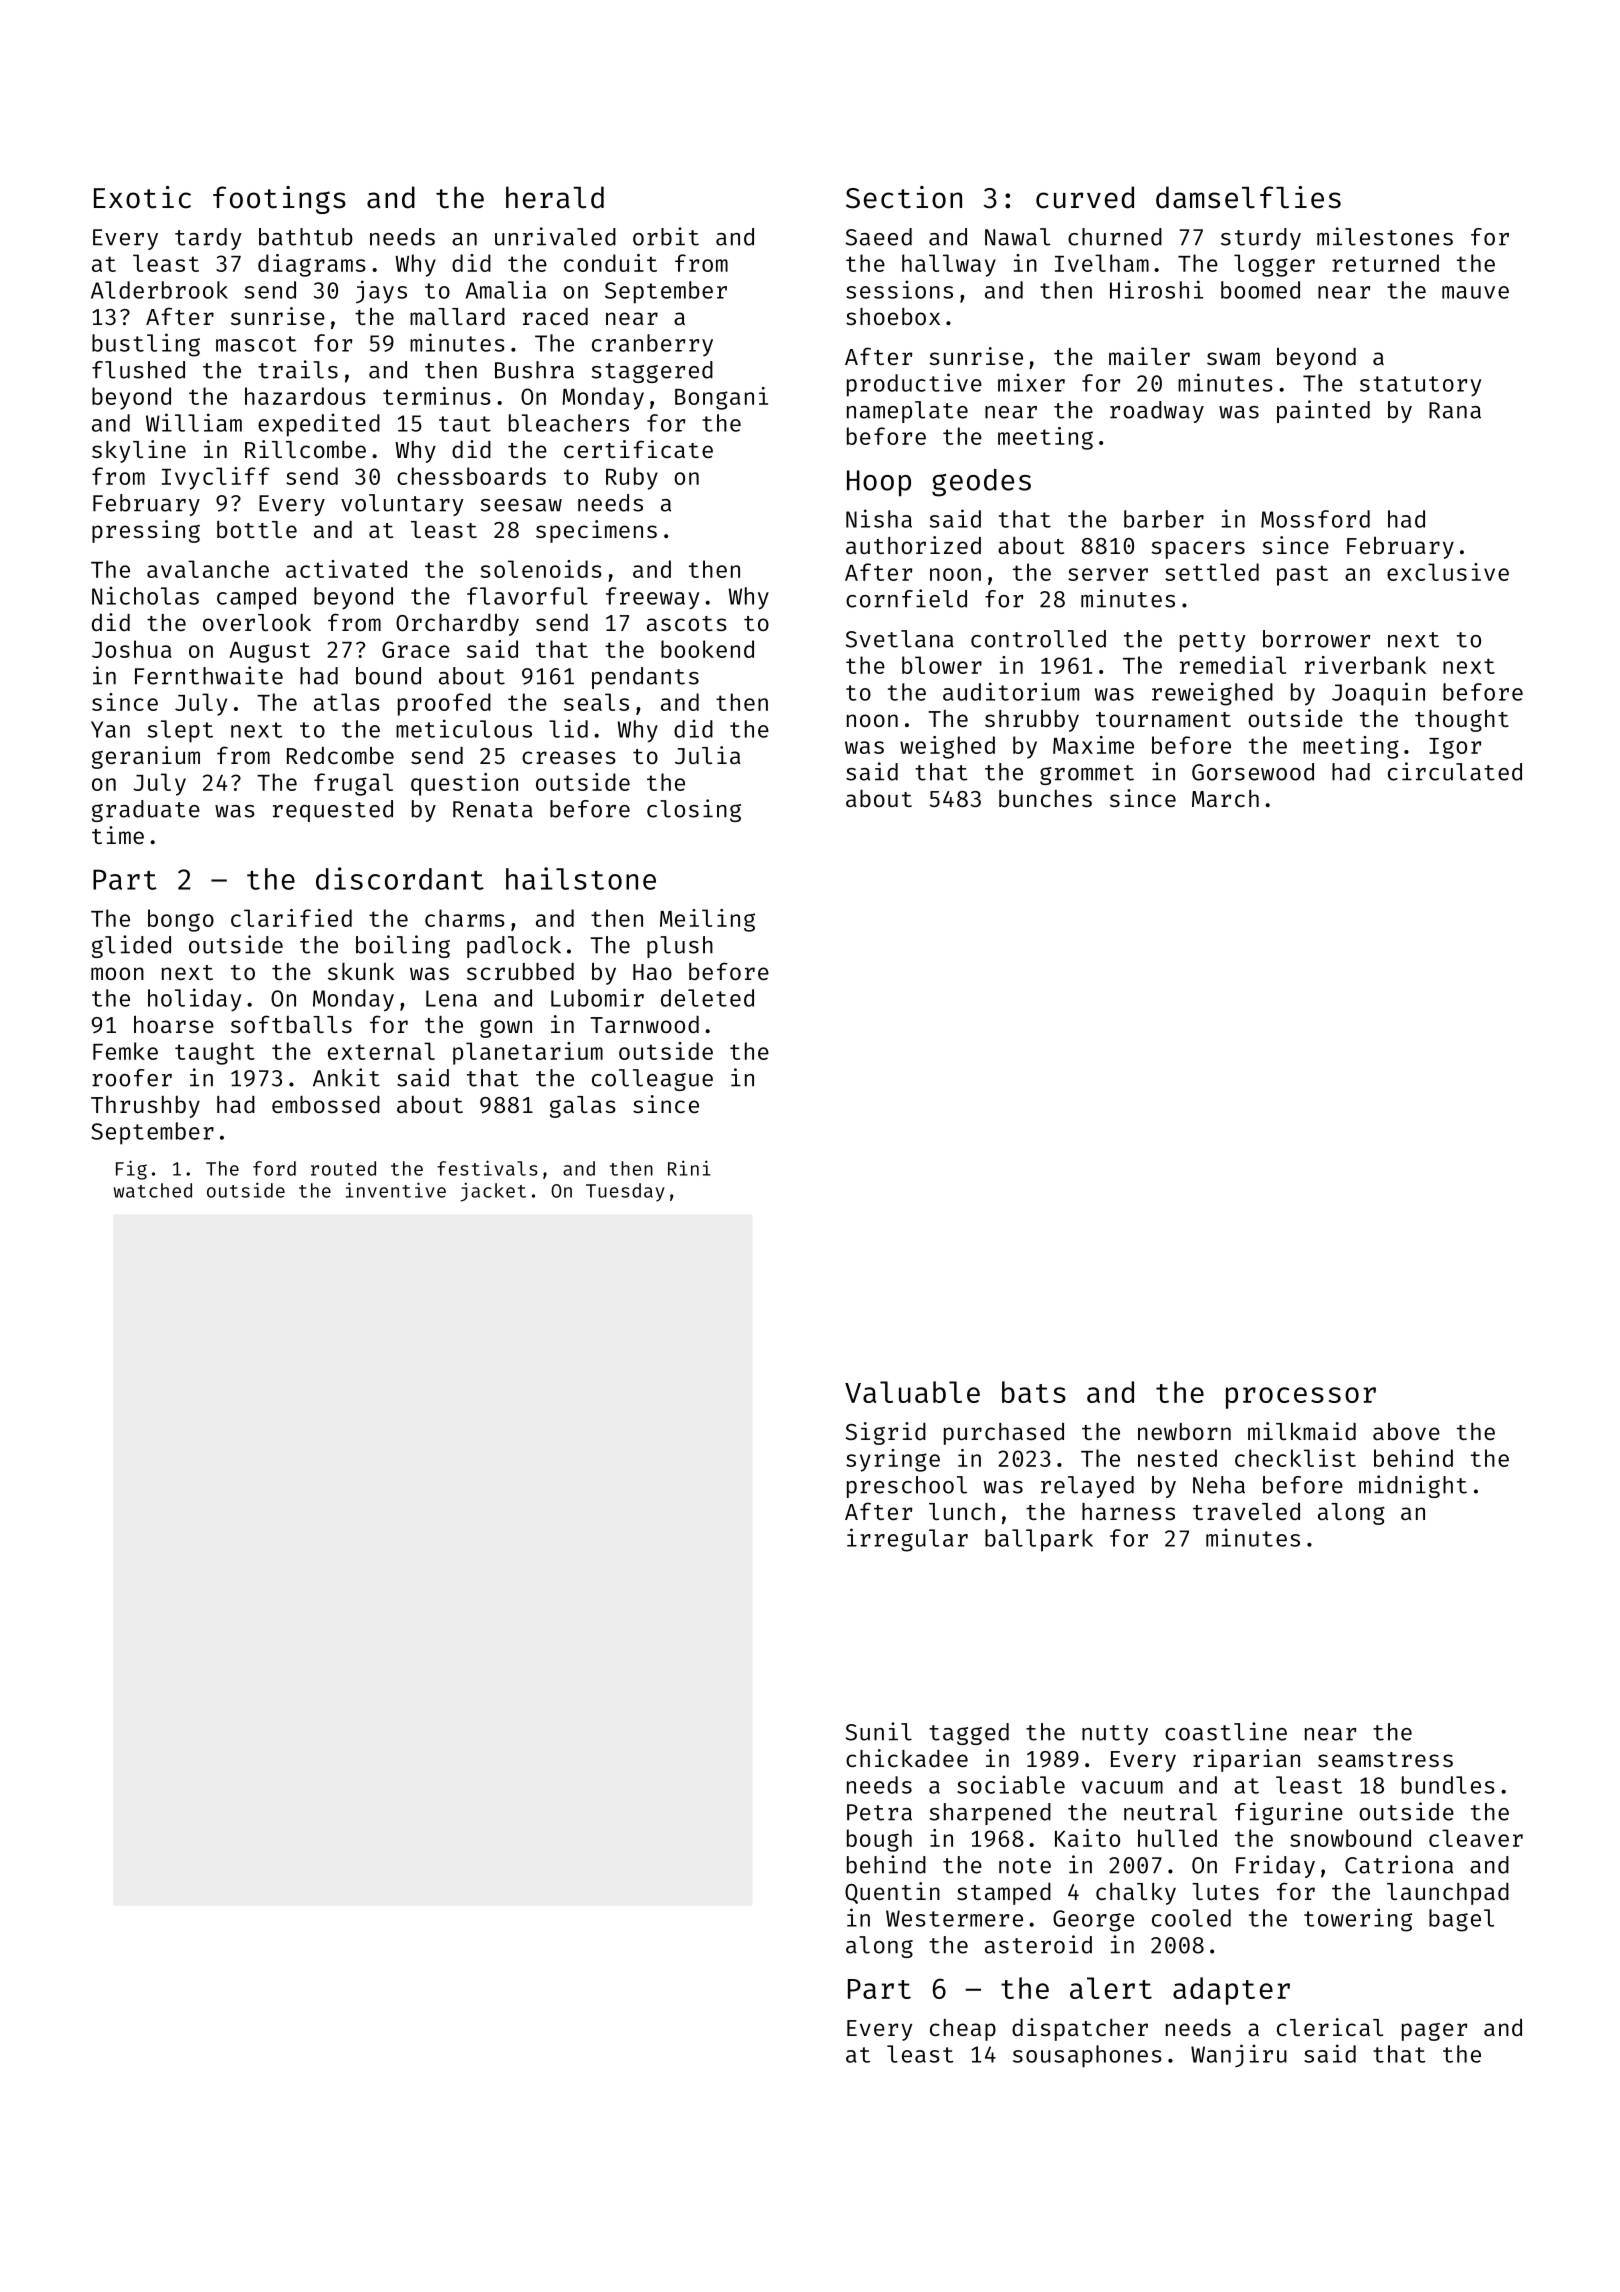 This page has width=1620, height=2292. What do you see at coordinates (416, 649) in the page?
I see `Grace` at bounding box center [416, 649].
